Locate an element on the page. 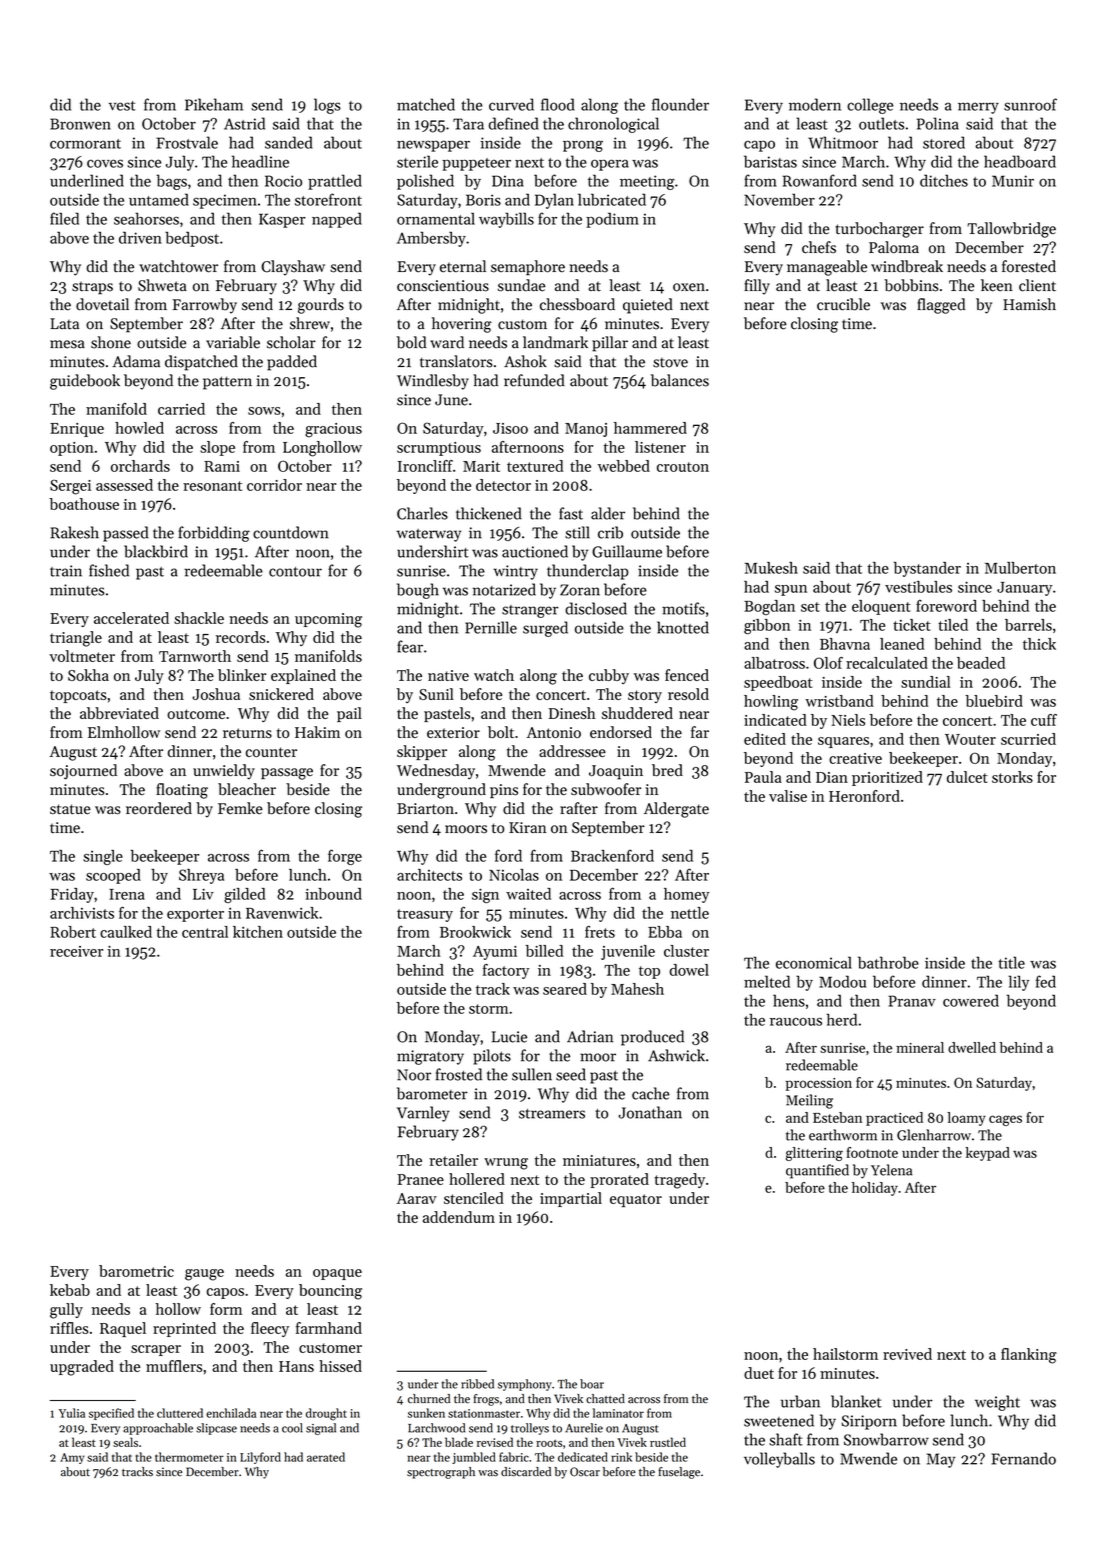 This image has width=1106, height=1565. barometric is located at coordinates (136, 1271).
